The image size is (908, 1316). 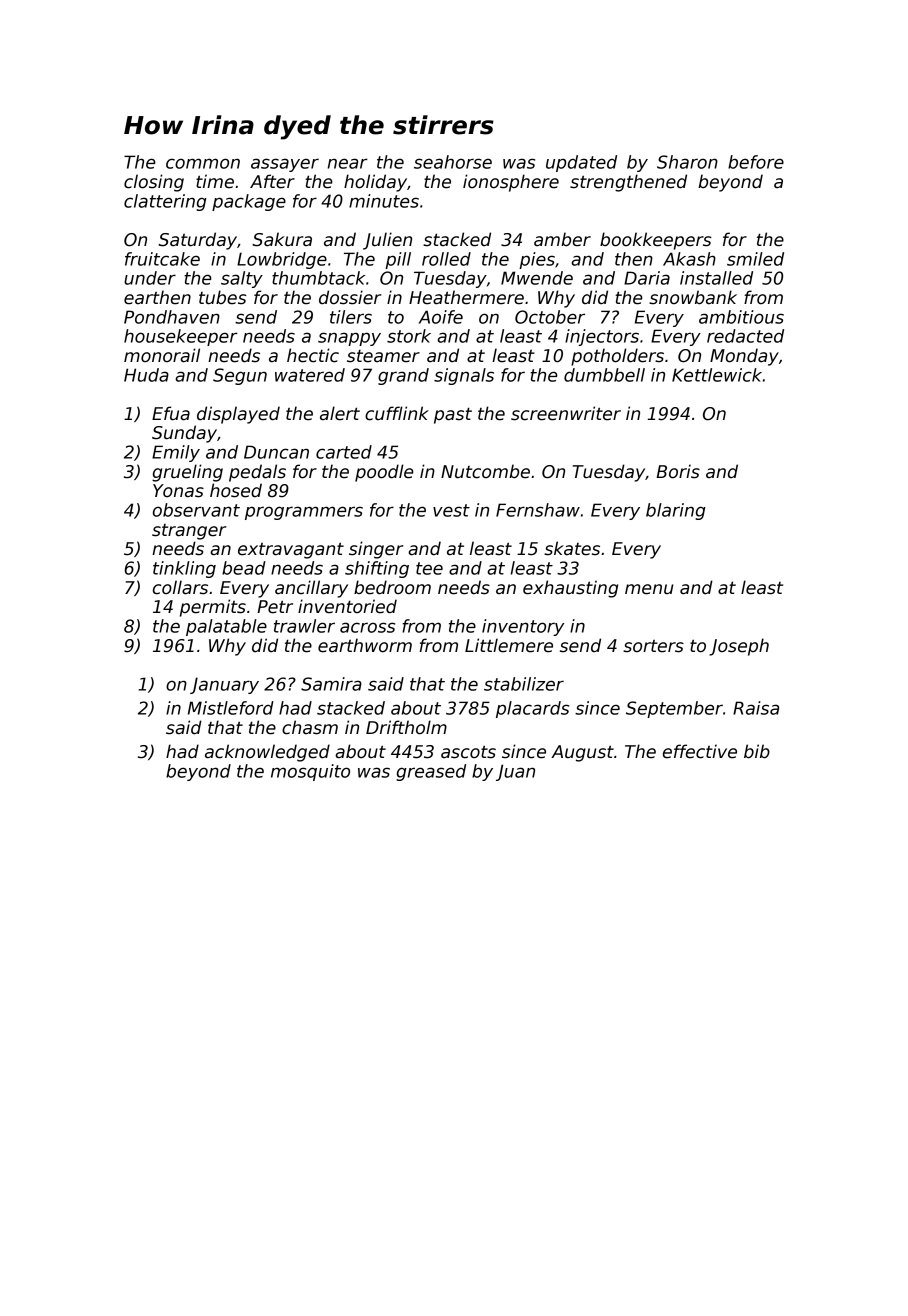 What do you see at coordinates (756, 708) in the page?
I see `Raisa` at bounding box center [756, 708].
